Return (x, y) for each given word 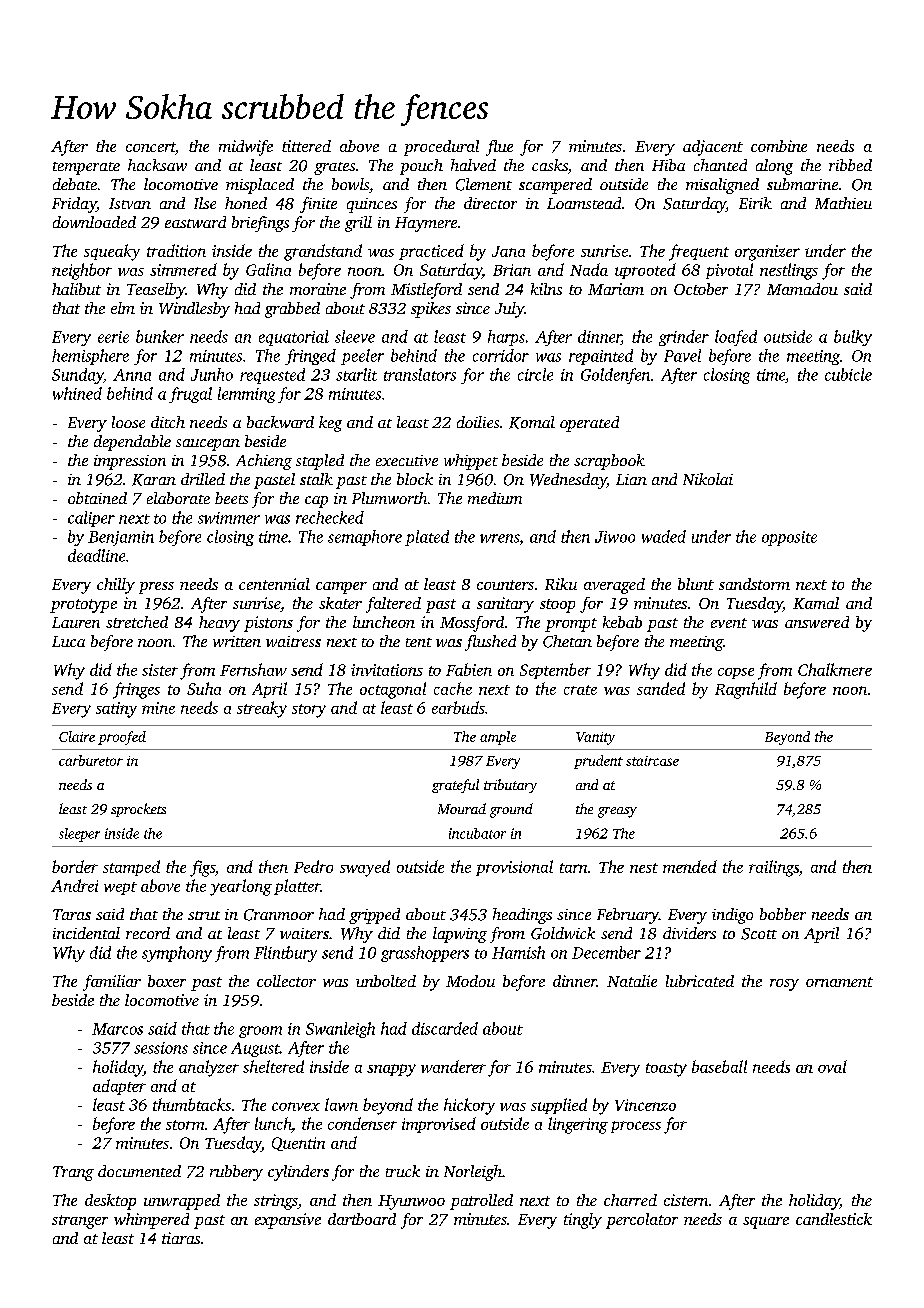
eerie (113, 337)
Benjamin (121, 538)
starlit (356, 374)
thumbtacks (192, 1104)
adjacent (713, 148)
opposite (789, 538)
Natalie (632, 981)
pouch (421, 167)
